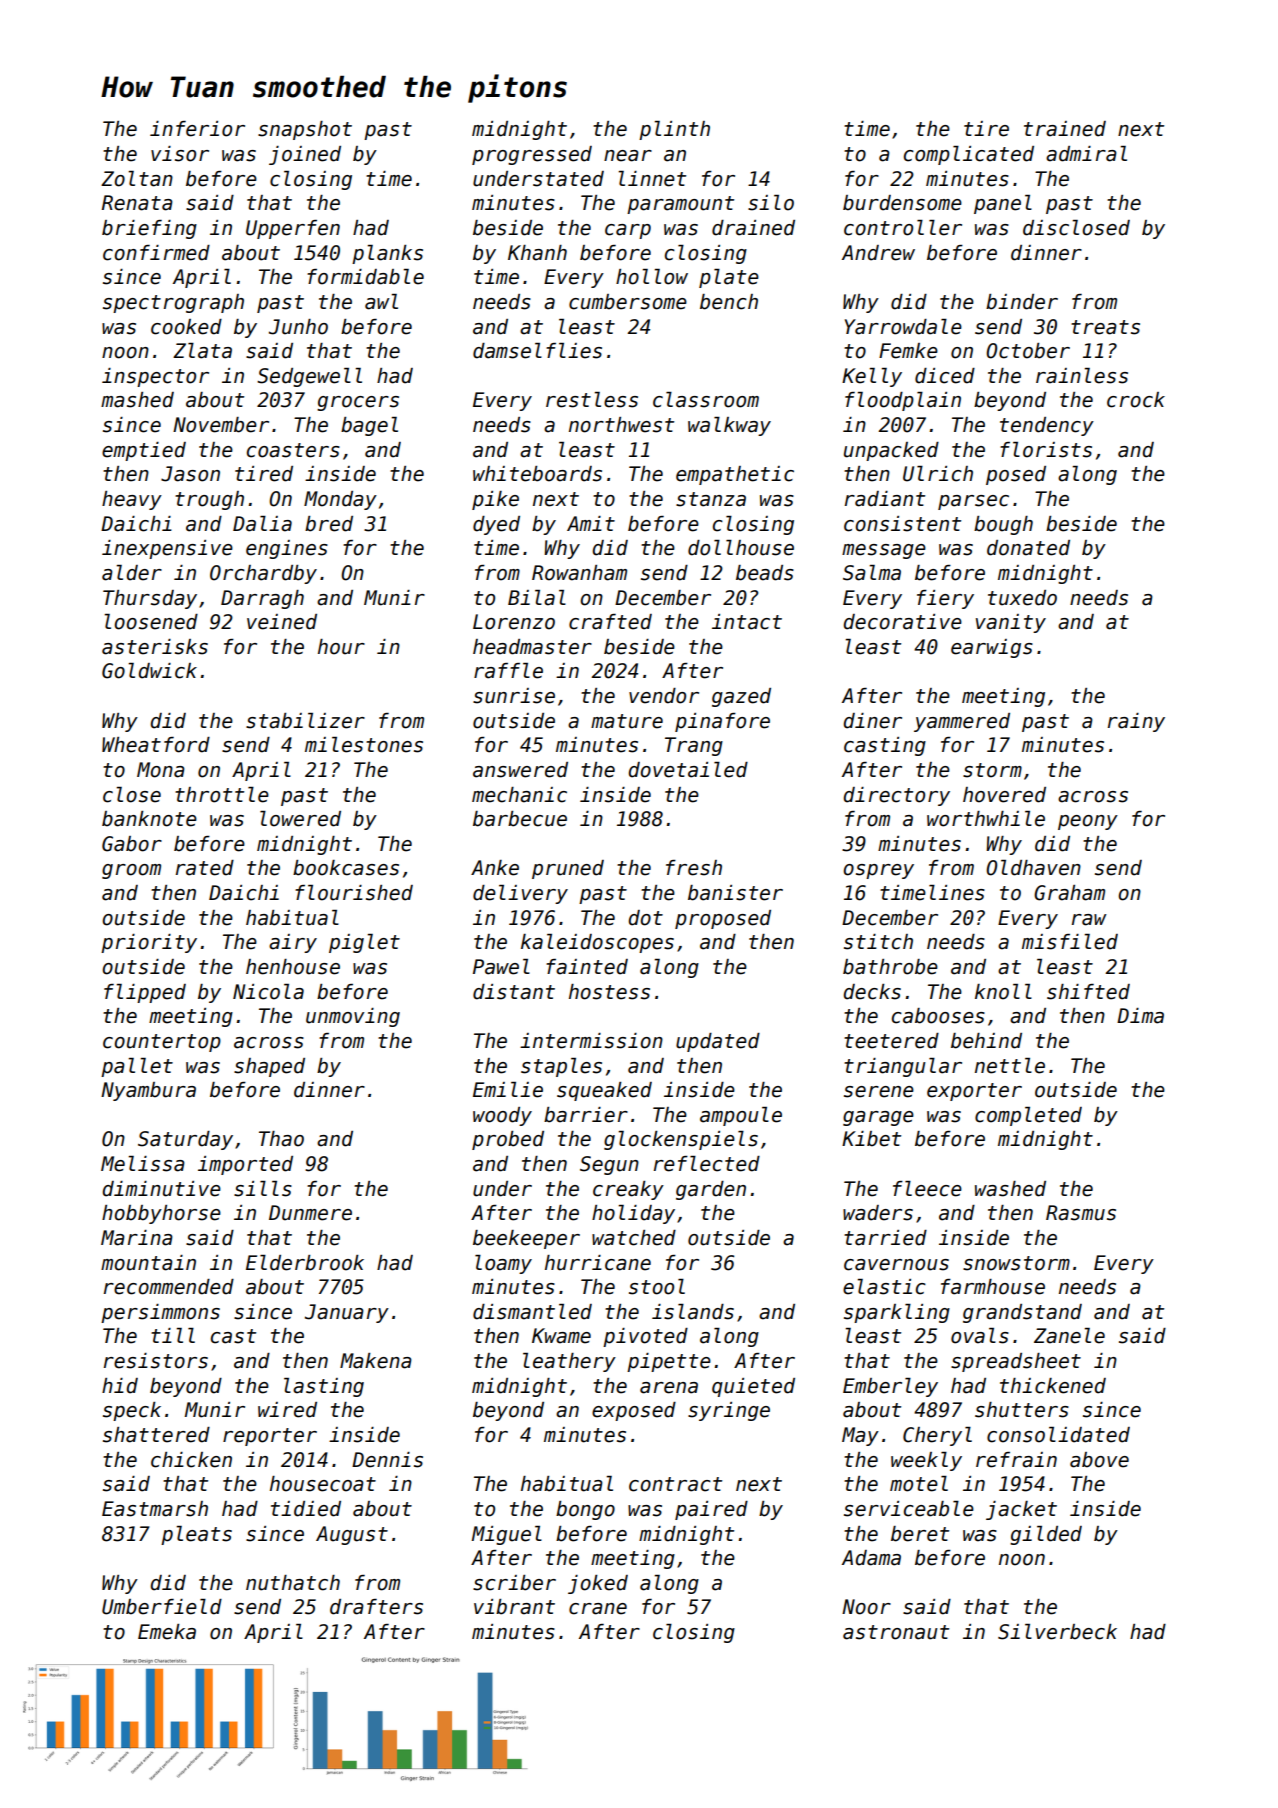 This image has width=1278, height=1808. Describe the element at coordinates (628, 156) in the image. I see `near` at that location.
